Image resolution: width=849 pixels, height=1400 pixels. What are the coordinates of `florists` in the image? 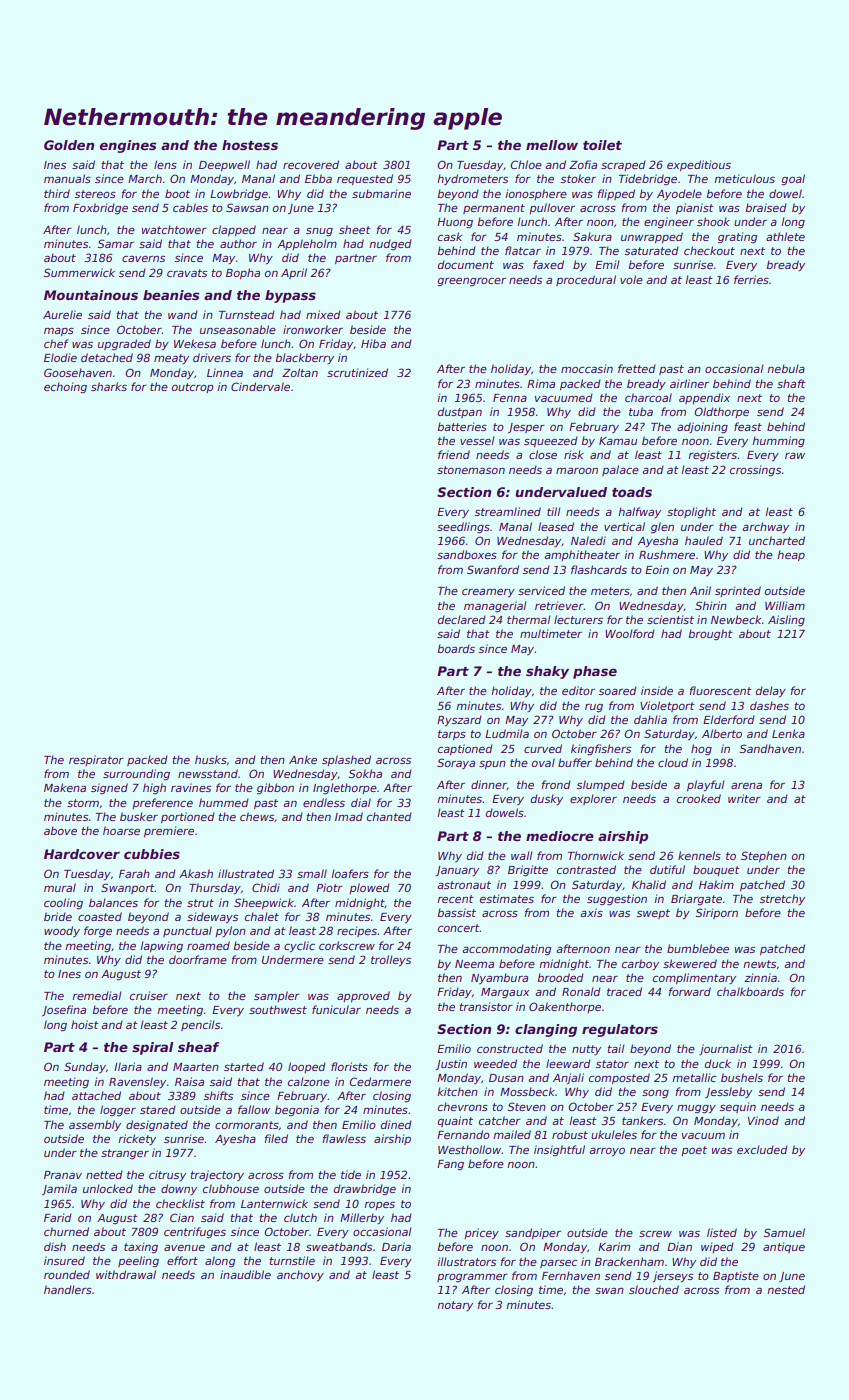 It's located at (349, 1066).
